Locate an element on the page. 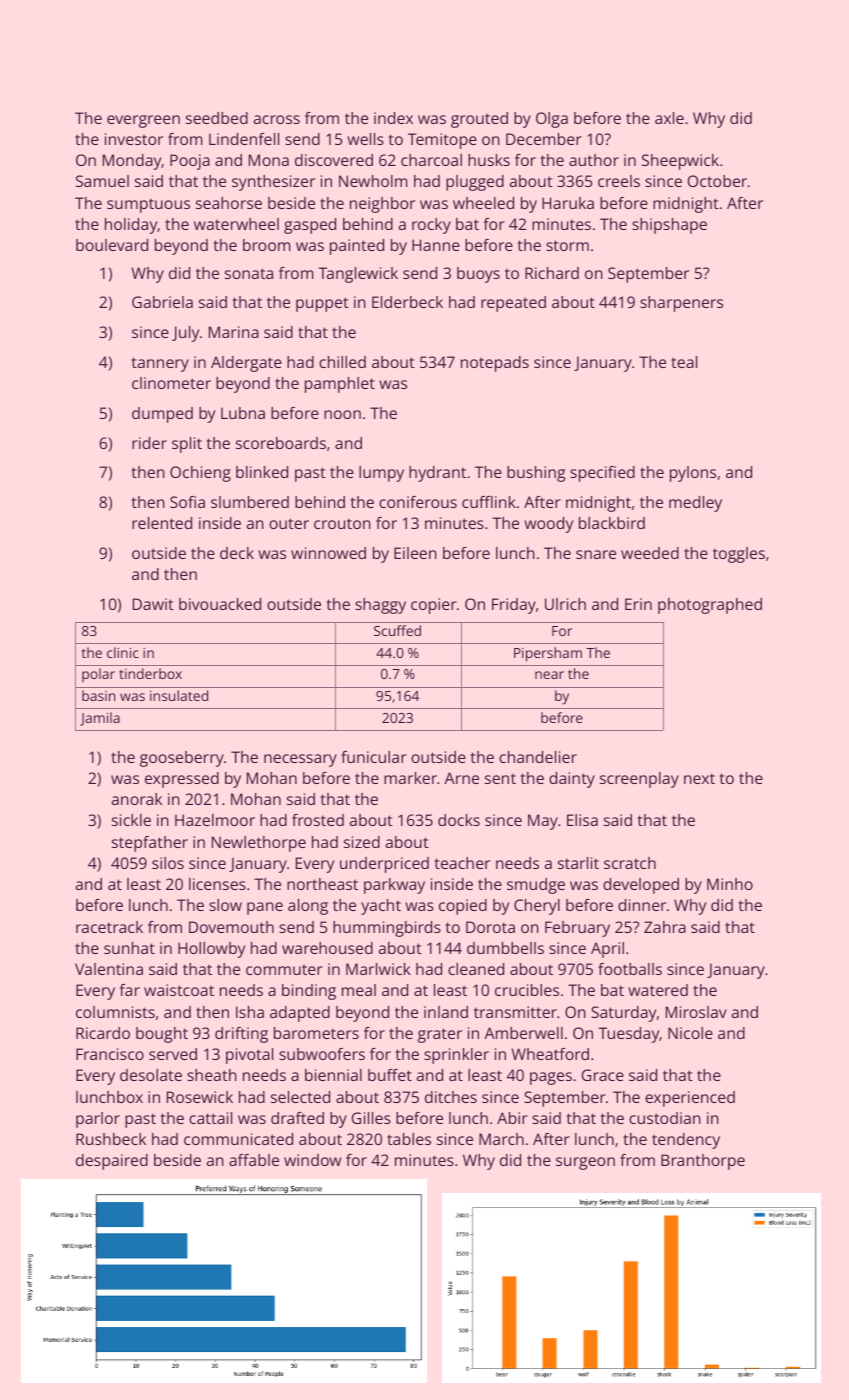 This page has width=849, height=1400. served is located at coordinates (173, 1054).
